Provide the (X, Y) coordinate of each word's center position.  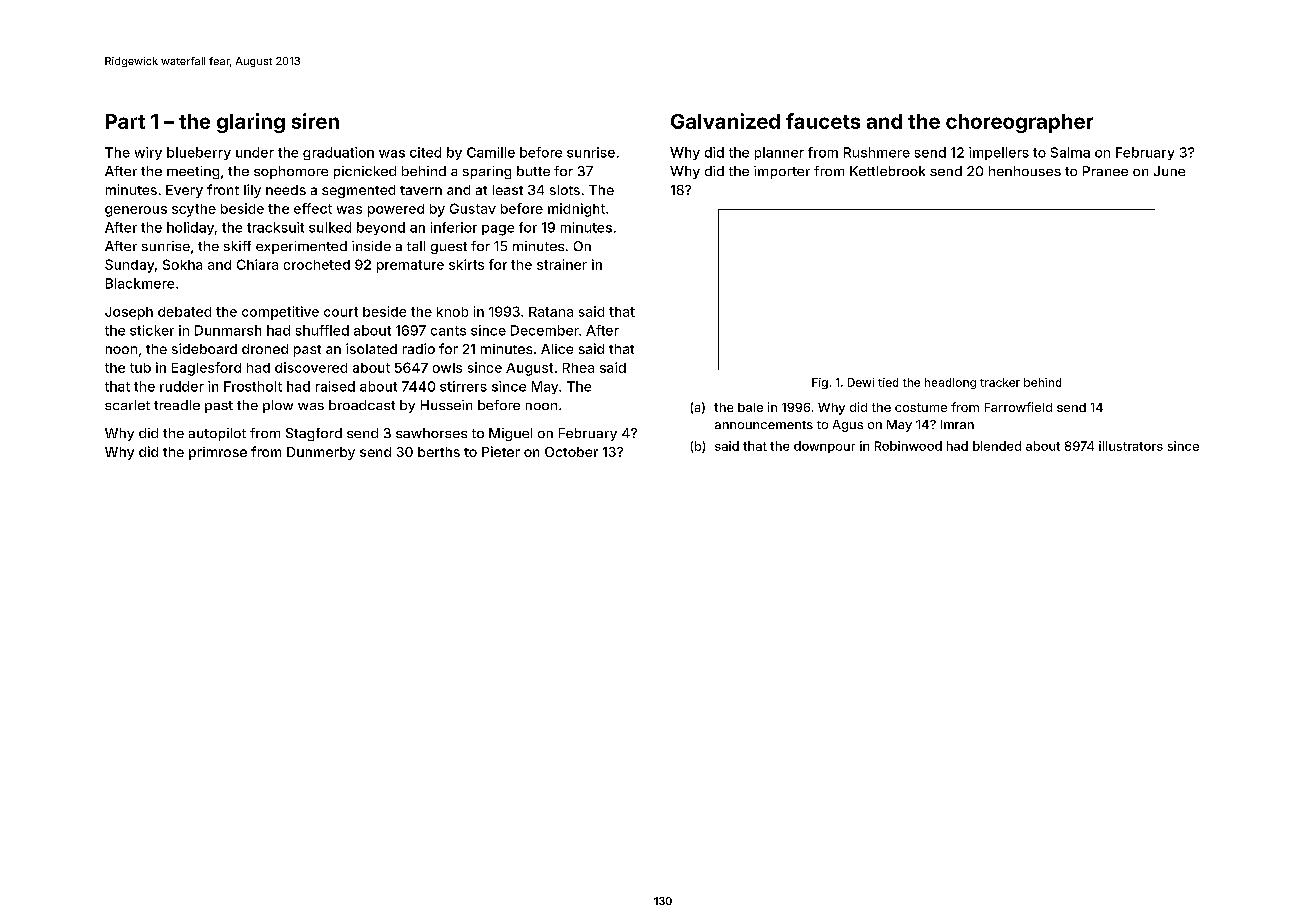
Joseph (129, 313)
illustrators (1131, 446)
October (571, 452)
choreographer (1019, 123)
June (1169, 171)
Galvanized (725, 121)
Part (125, 121)
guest (449, 248)
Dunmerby (321, 453)
